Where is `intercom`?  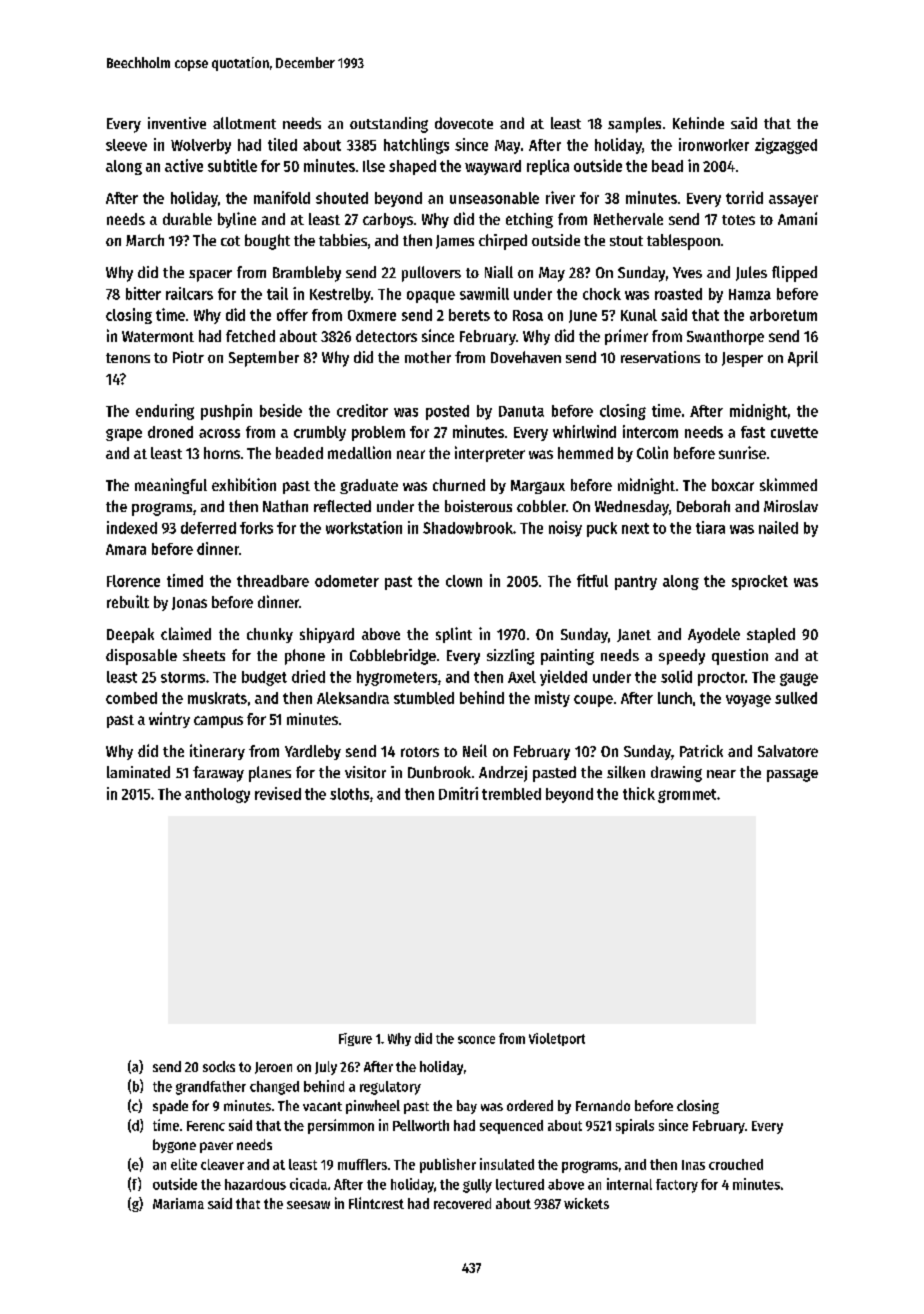
intercom is located at coordinates (650, 431).
